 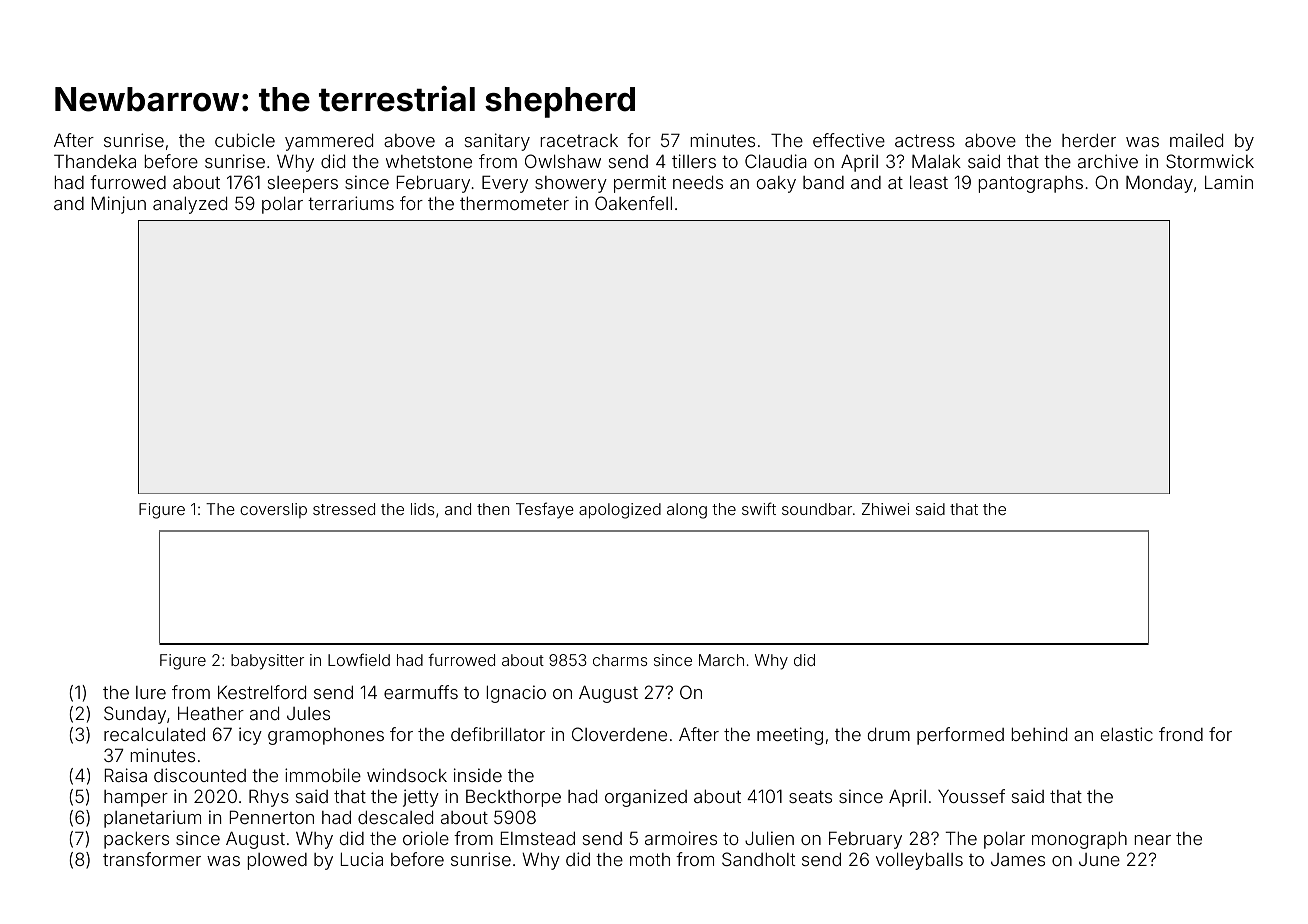 I want to click on Thandeka, so click(x=95, y=161).
